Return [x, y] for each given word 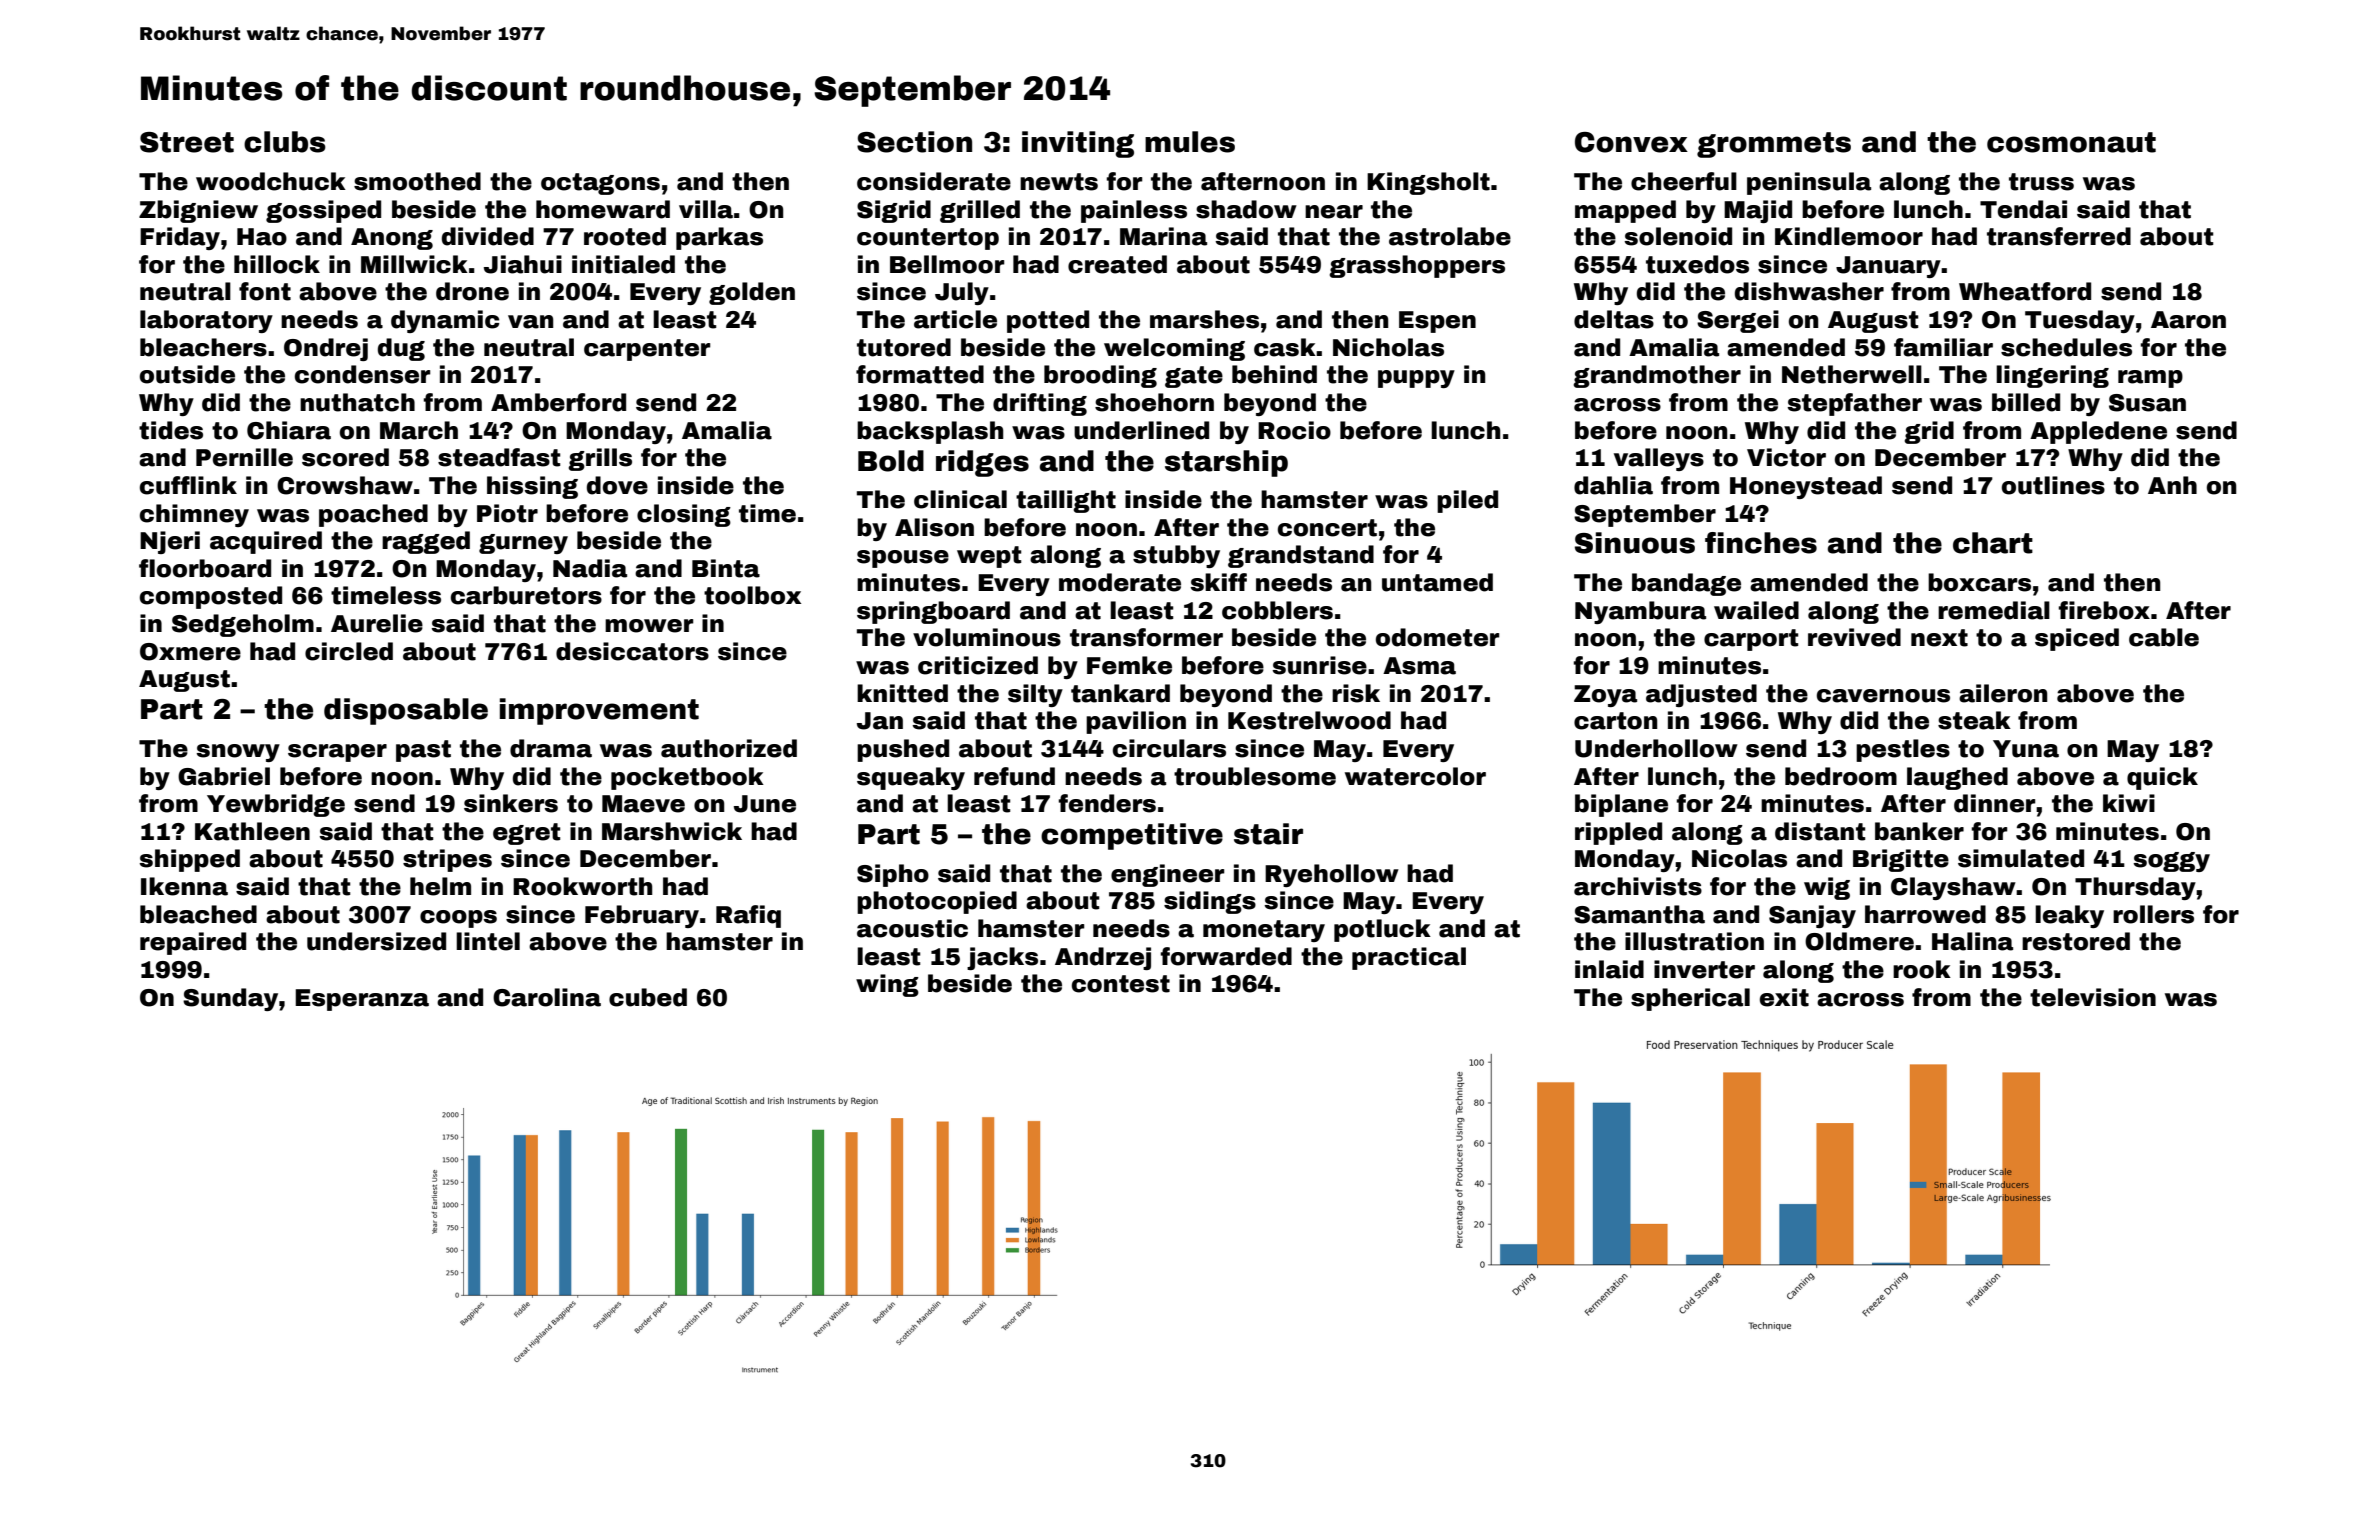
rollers [2153, 914]
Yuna [2026, 749]
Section [914, 142]
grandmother [1657, 376]
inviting [1078, 144]
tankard [1120, 693]
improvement [599, 711]
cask [1285, 347]
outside [187, 374]
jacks [1002, 958]
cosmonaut [2071, 142]
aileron [2003, 693]
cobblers [1277, 610]
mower [649, 626]
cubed [648, 997]
